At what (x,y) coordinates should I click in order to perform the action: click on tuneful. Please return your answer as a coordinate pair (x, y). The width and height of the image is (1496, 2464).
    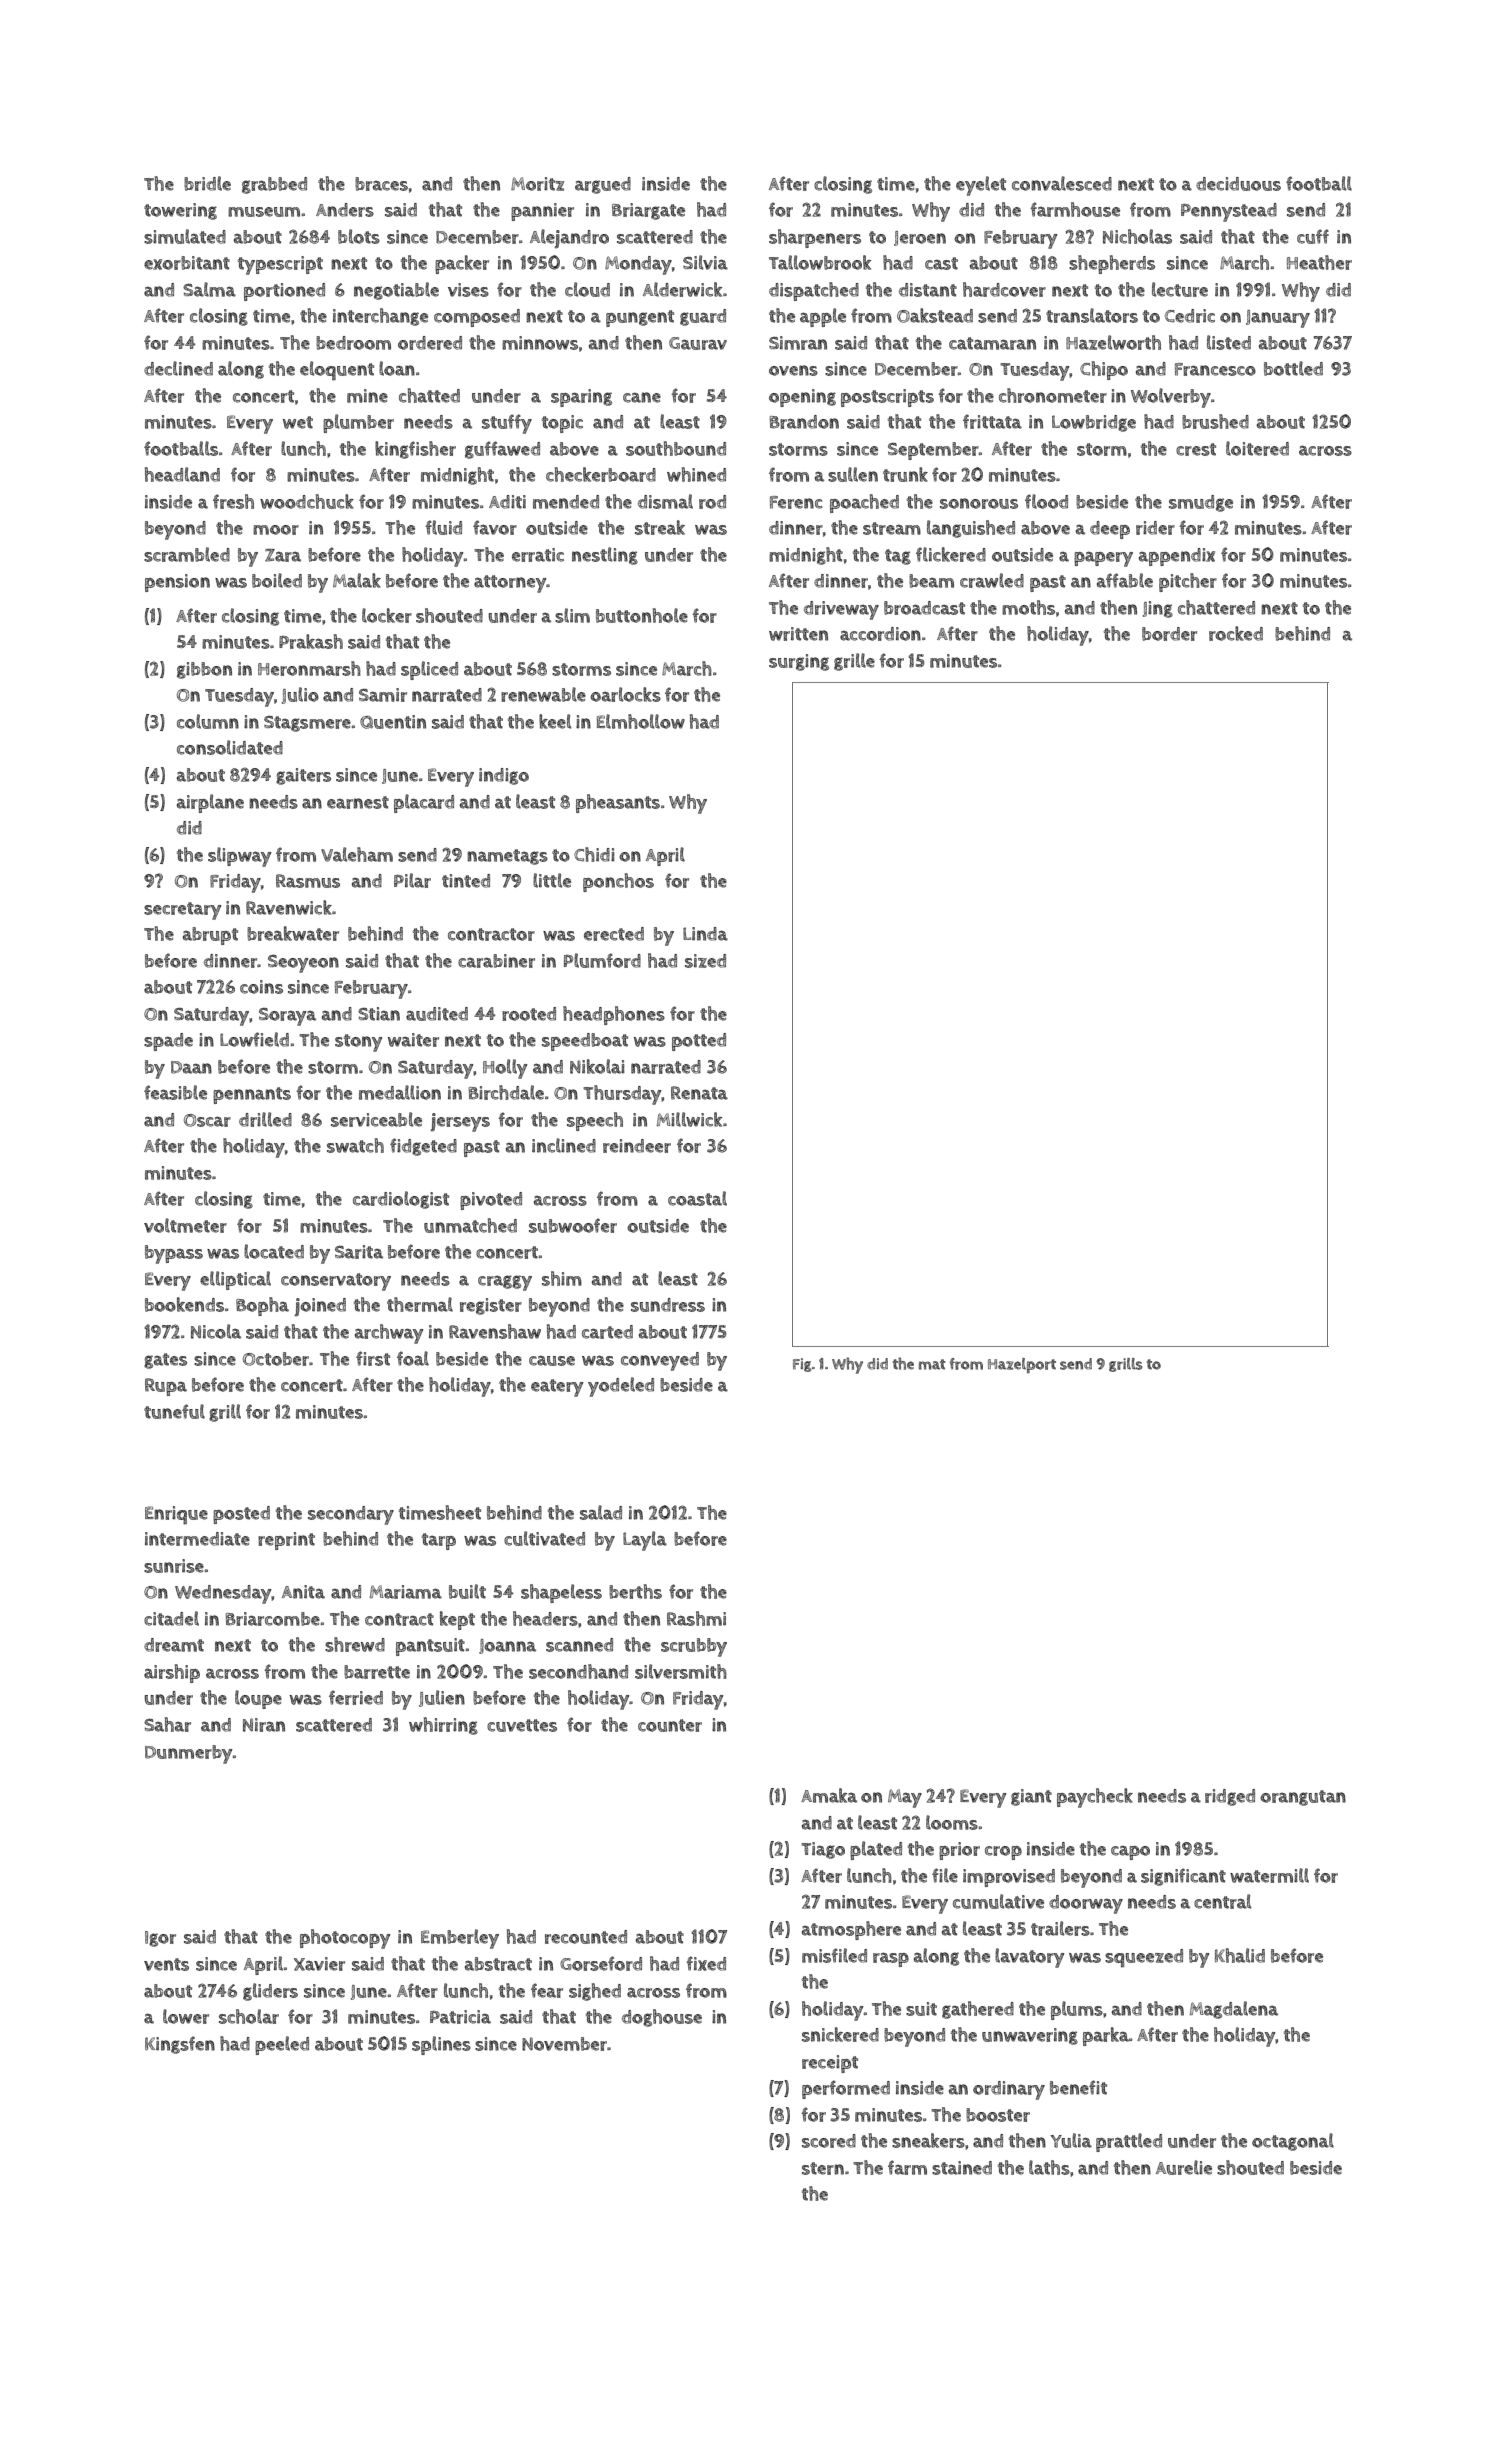
    Looking at the image, I should click on (174, 1411).
